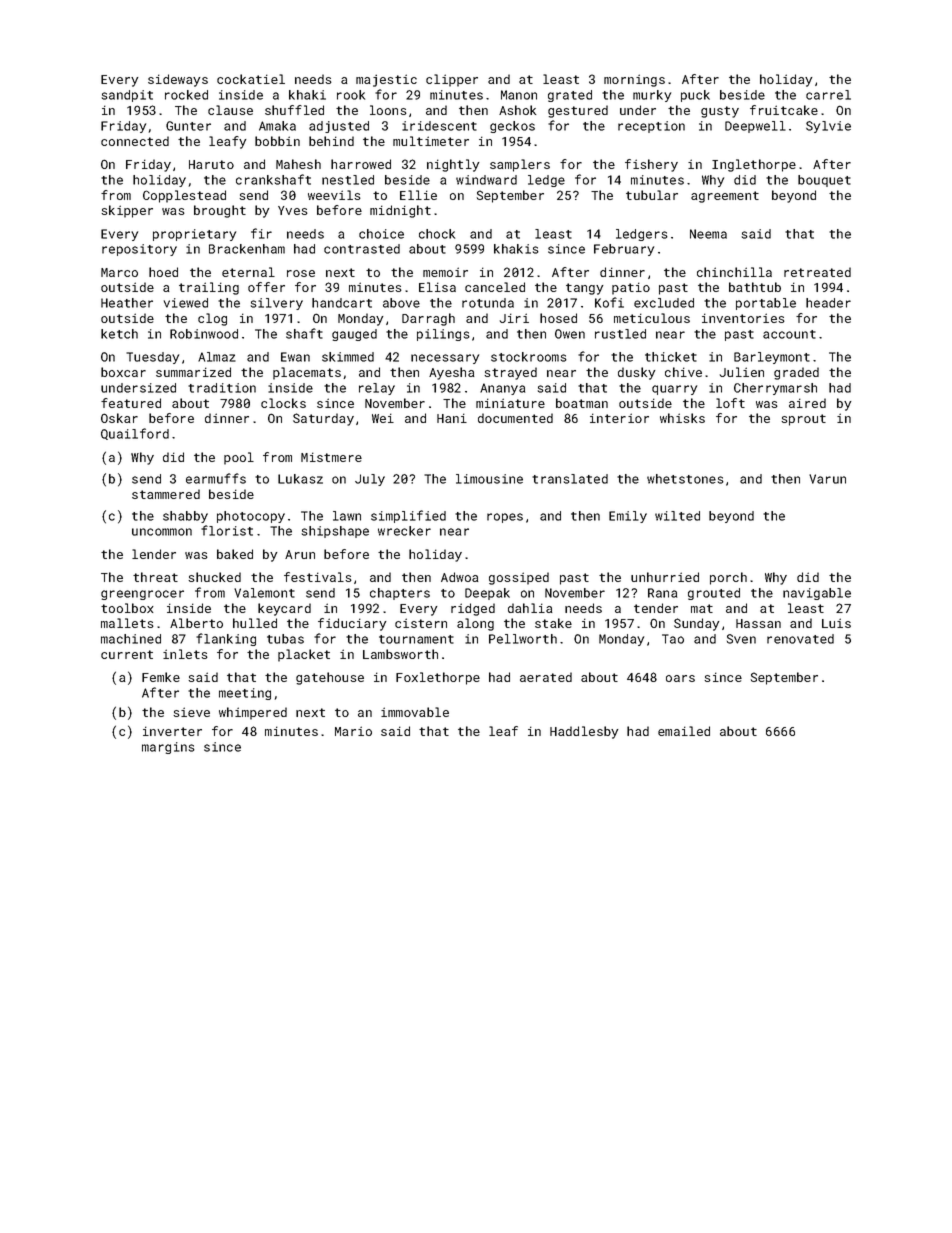 The image size is (952, 1233). I want to click on mornings, so click(634, 80).
